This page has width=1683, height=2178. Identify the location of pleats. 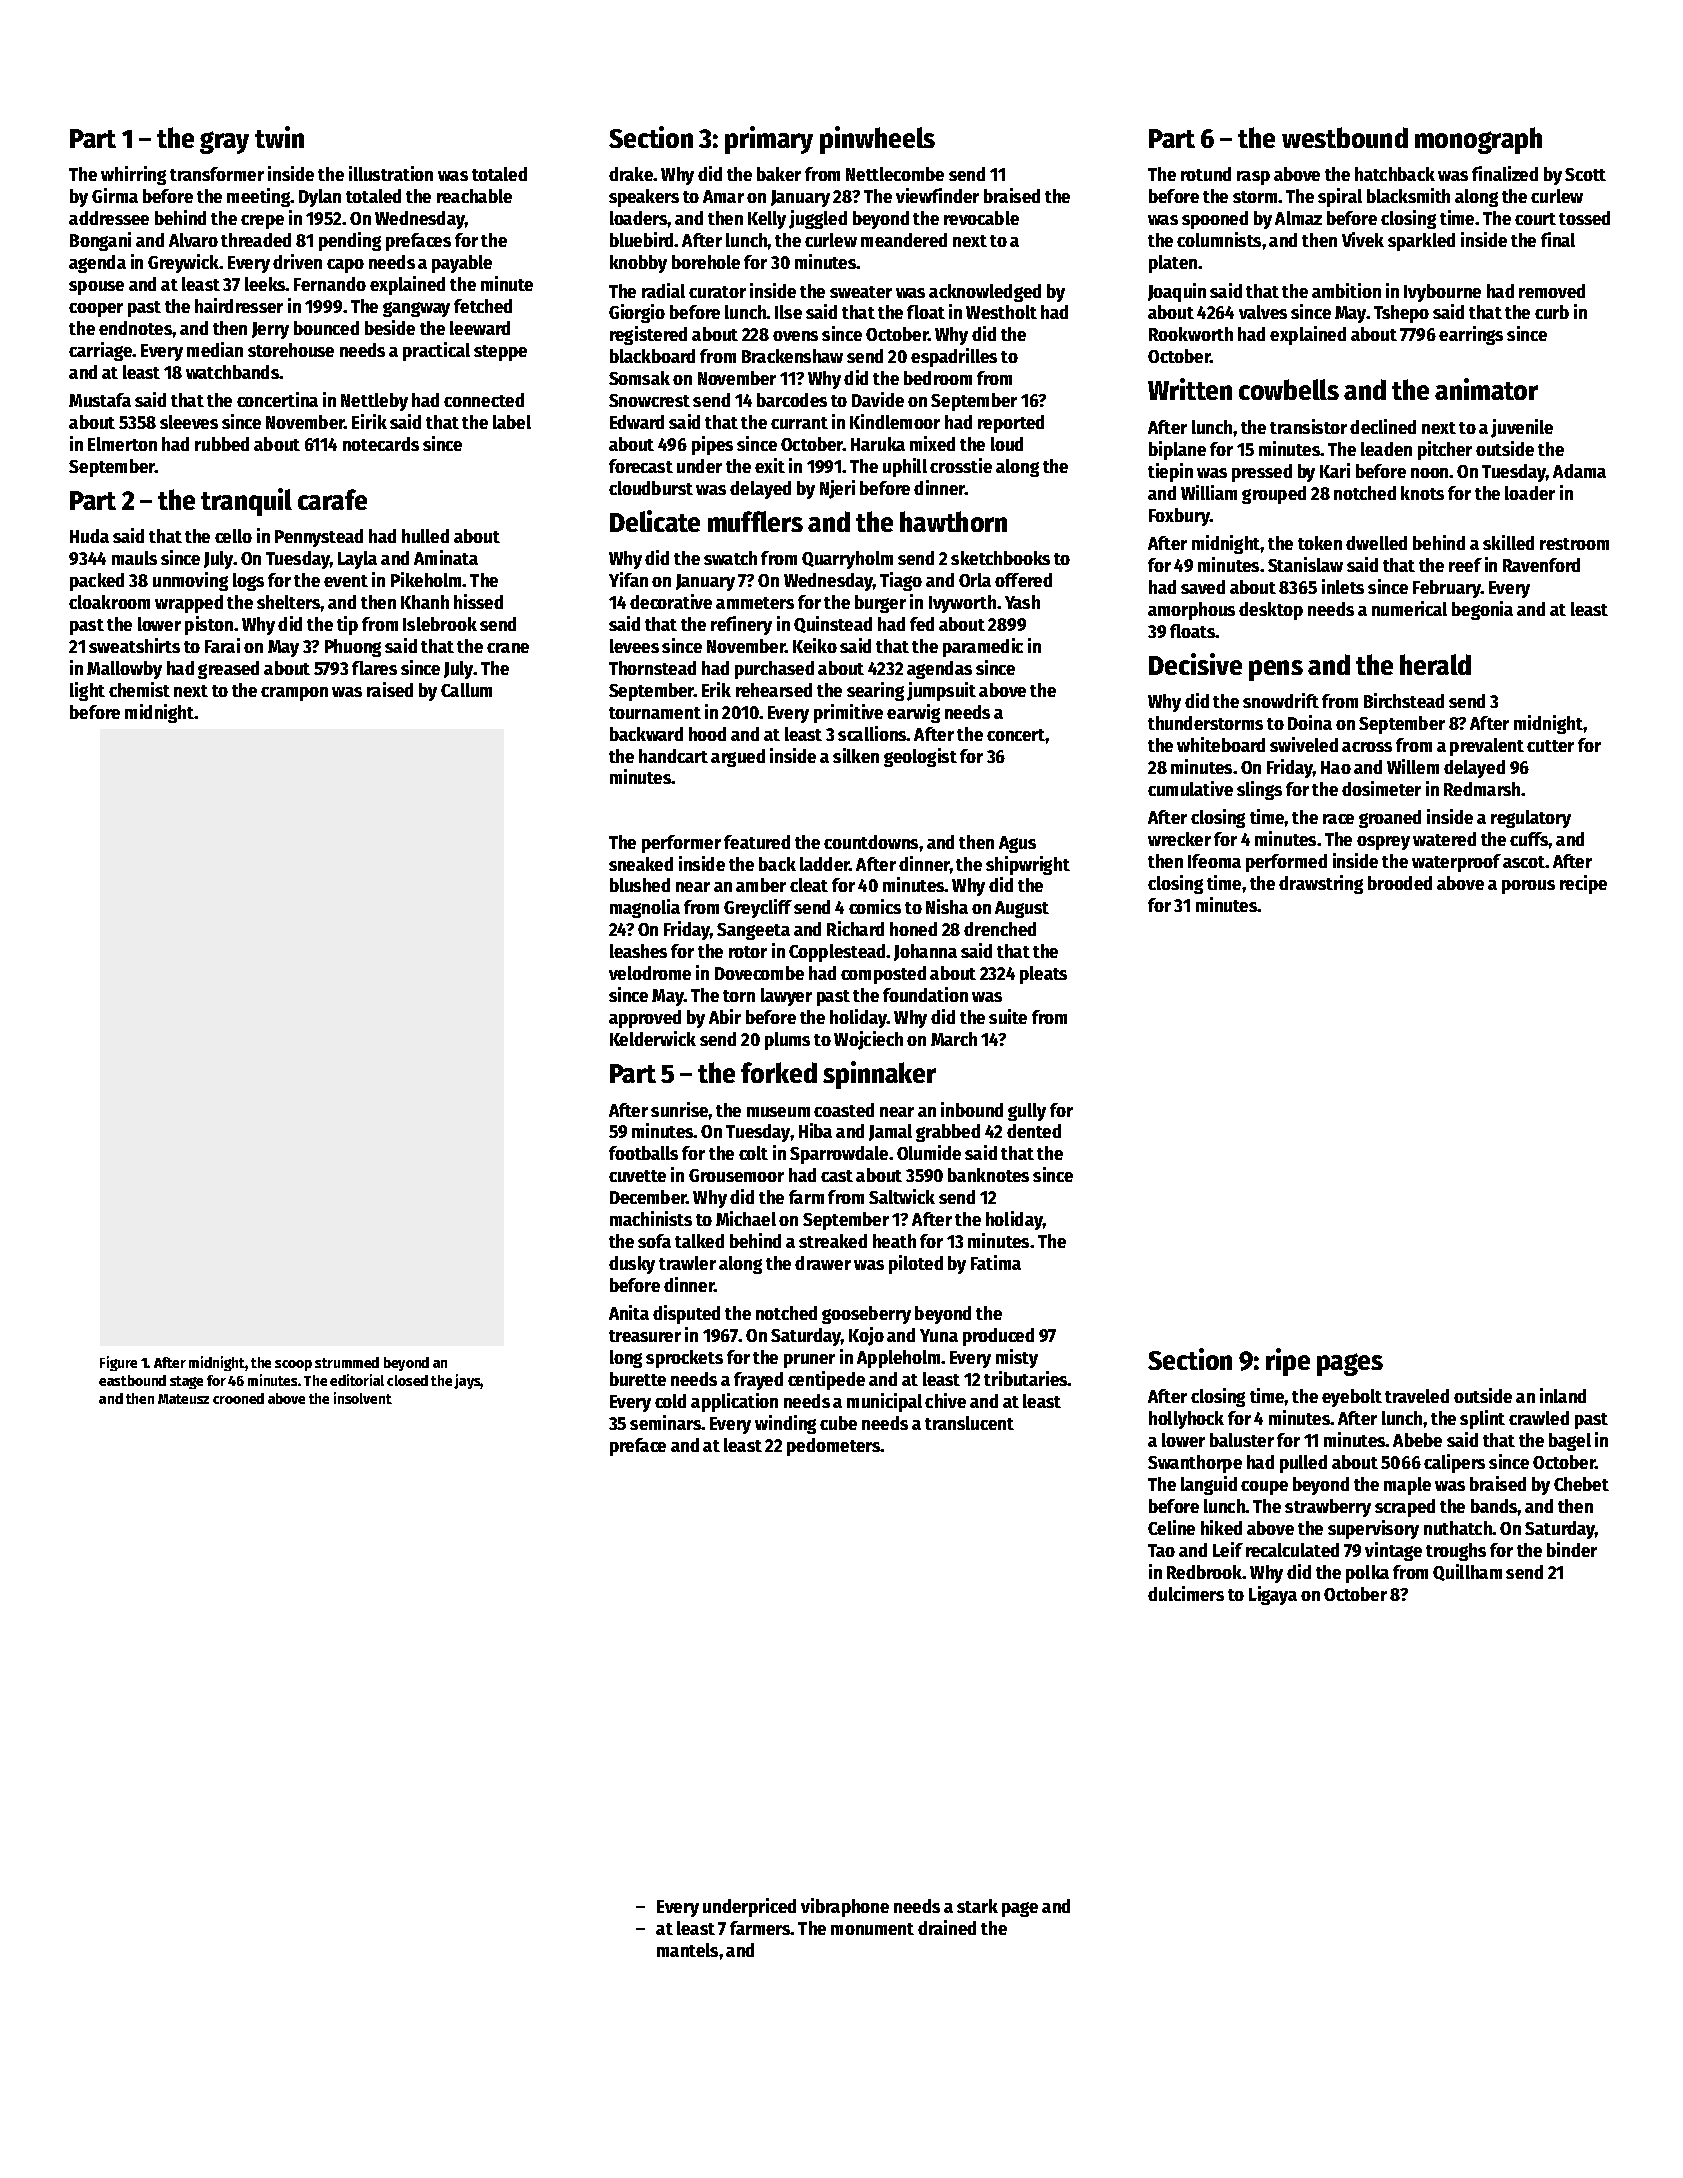
(1043, 975).
